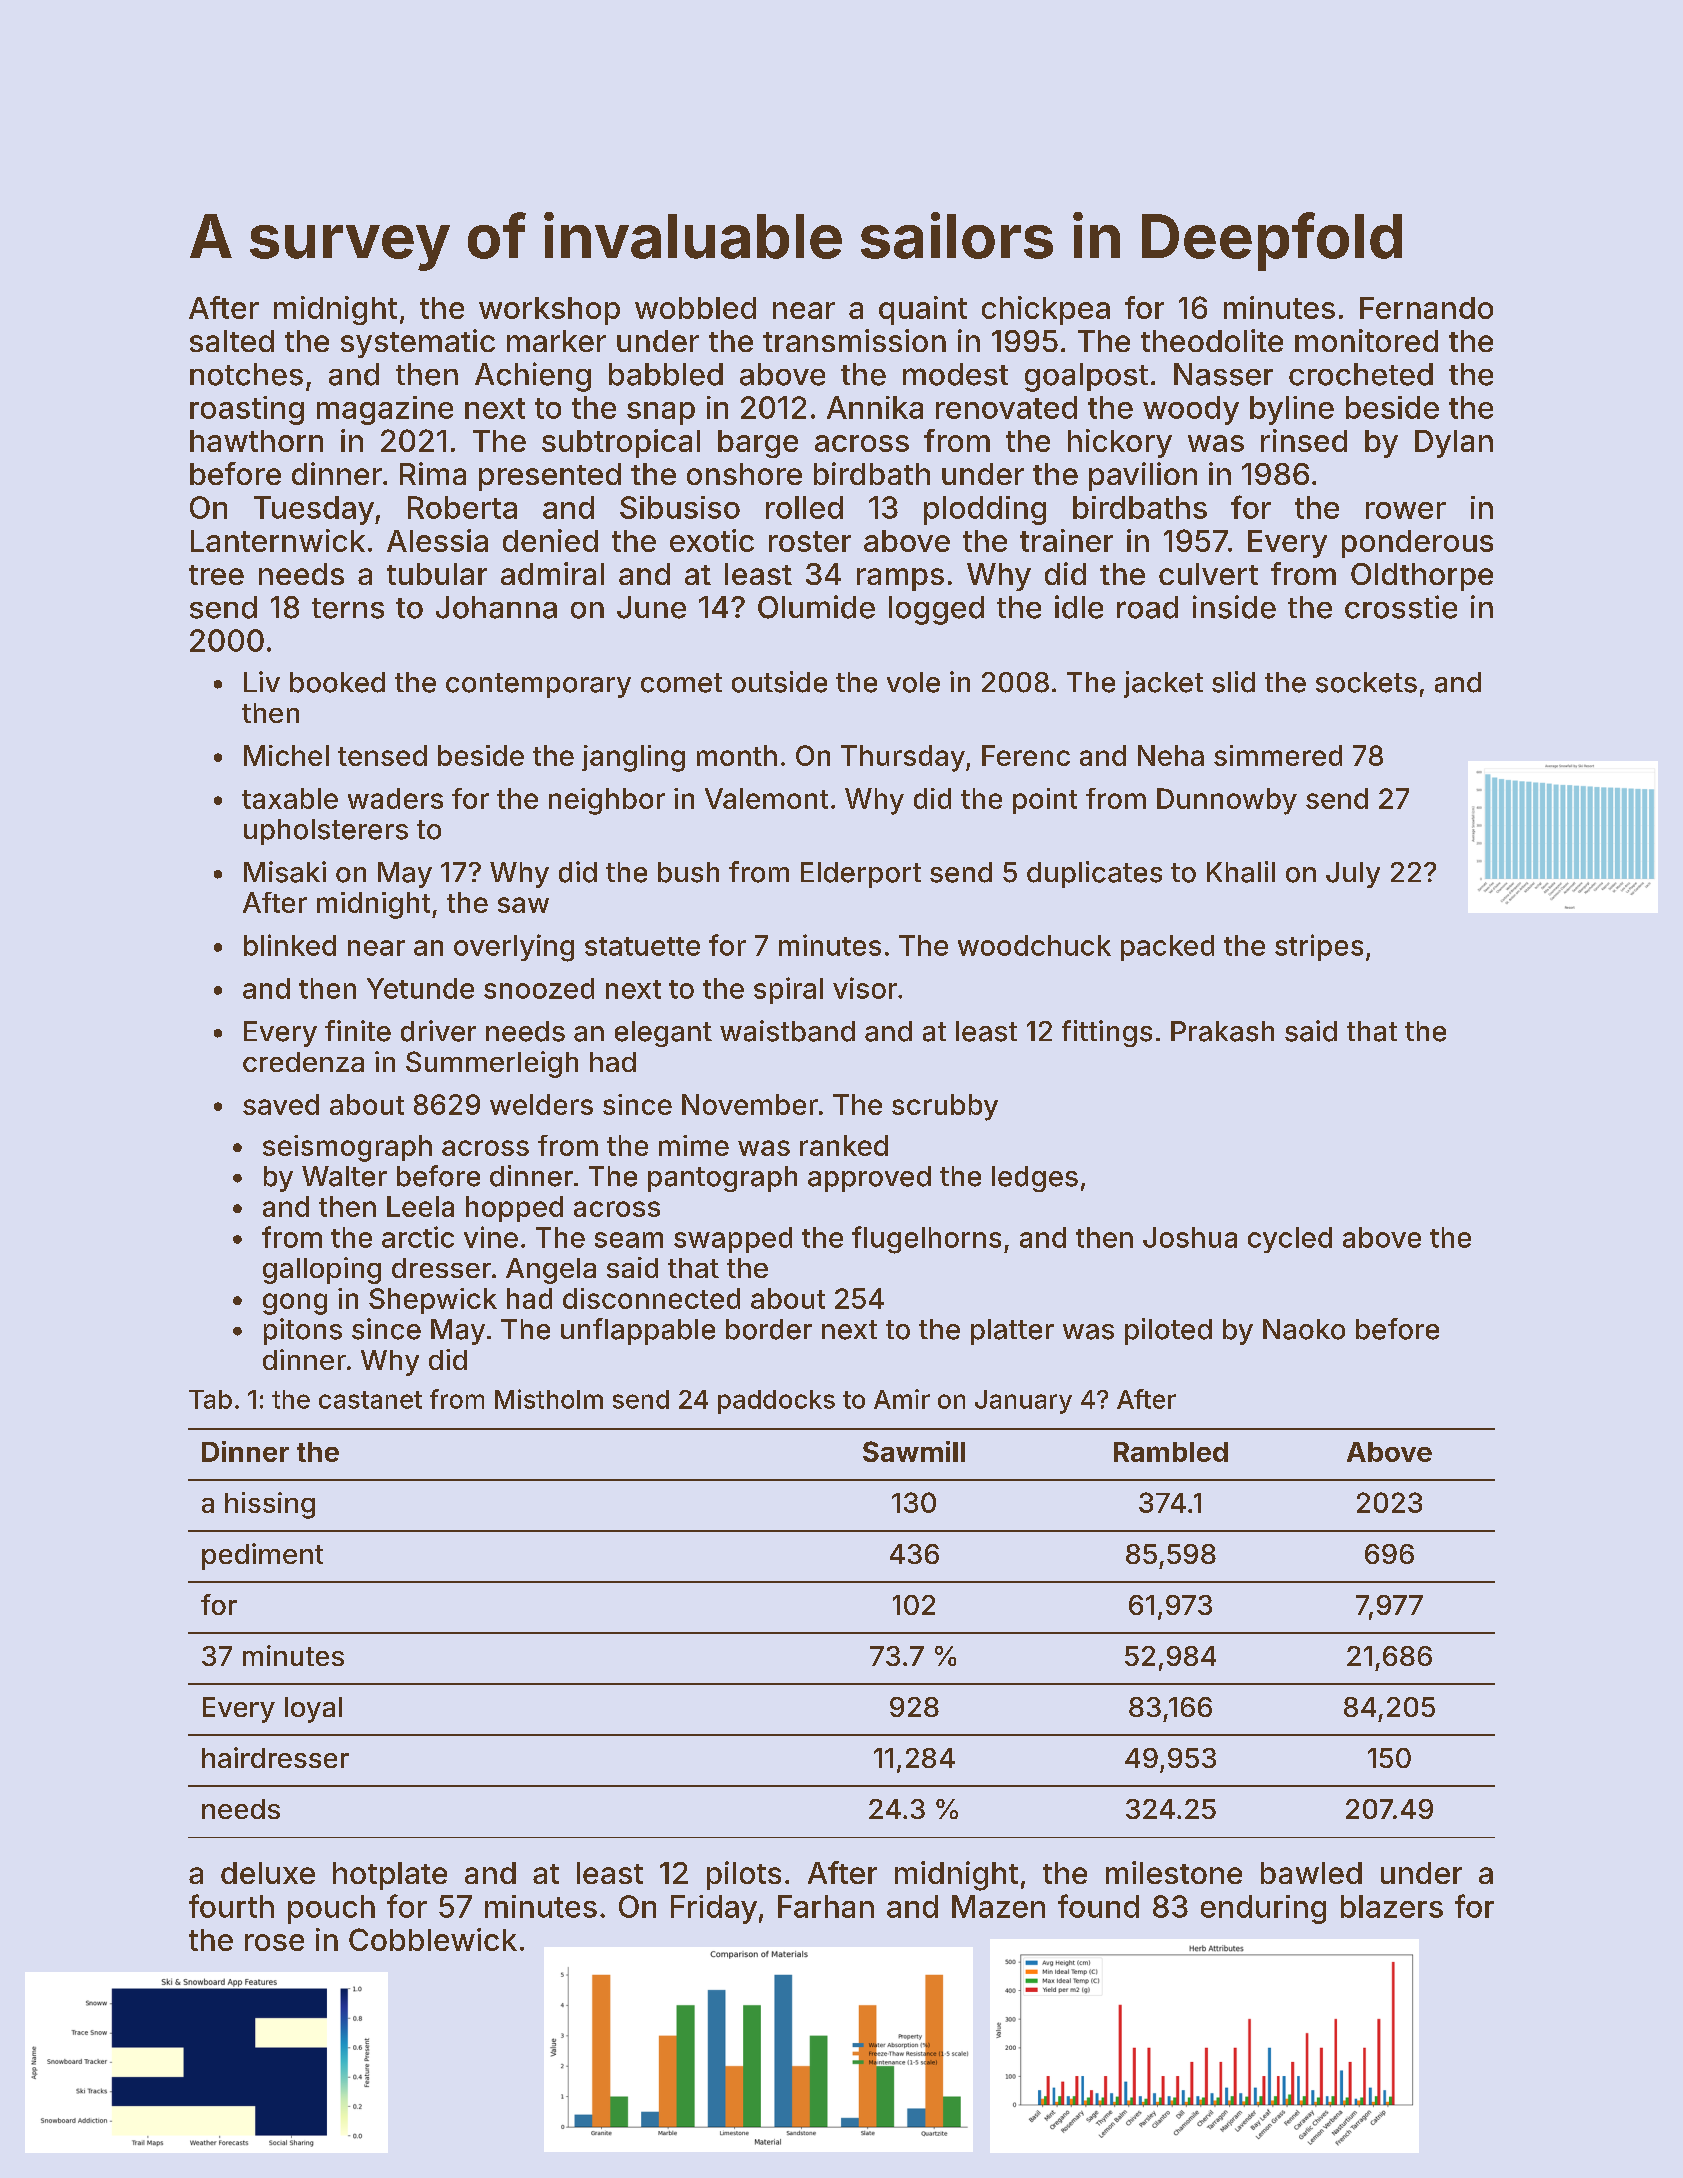 The width and height of the document is (1683, 2178). I want to click on loyal, so click(313, 1710).
